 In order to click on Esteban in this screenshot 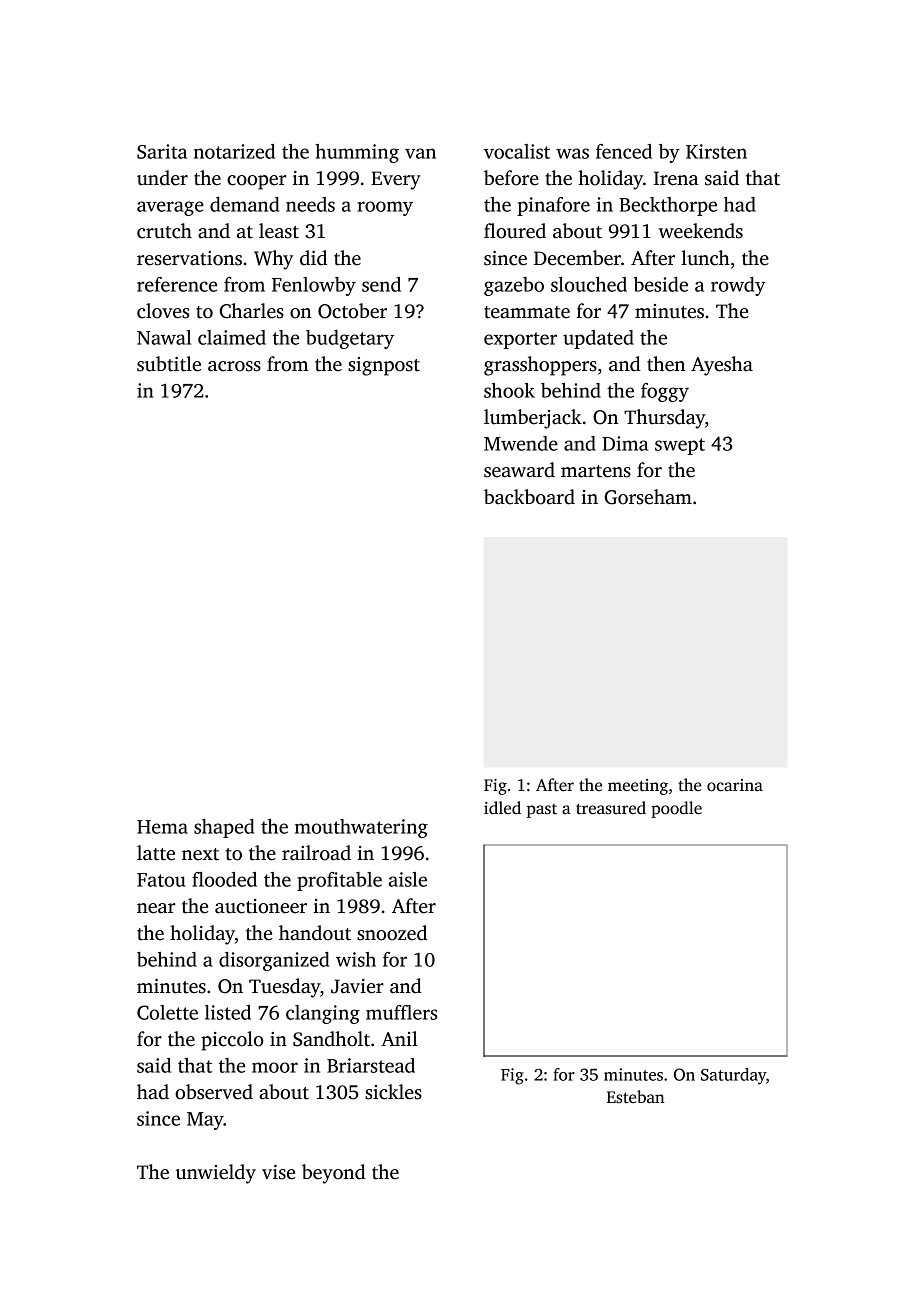, I will do `click(636, 1097)`.
